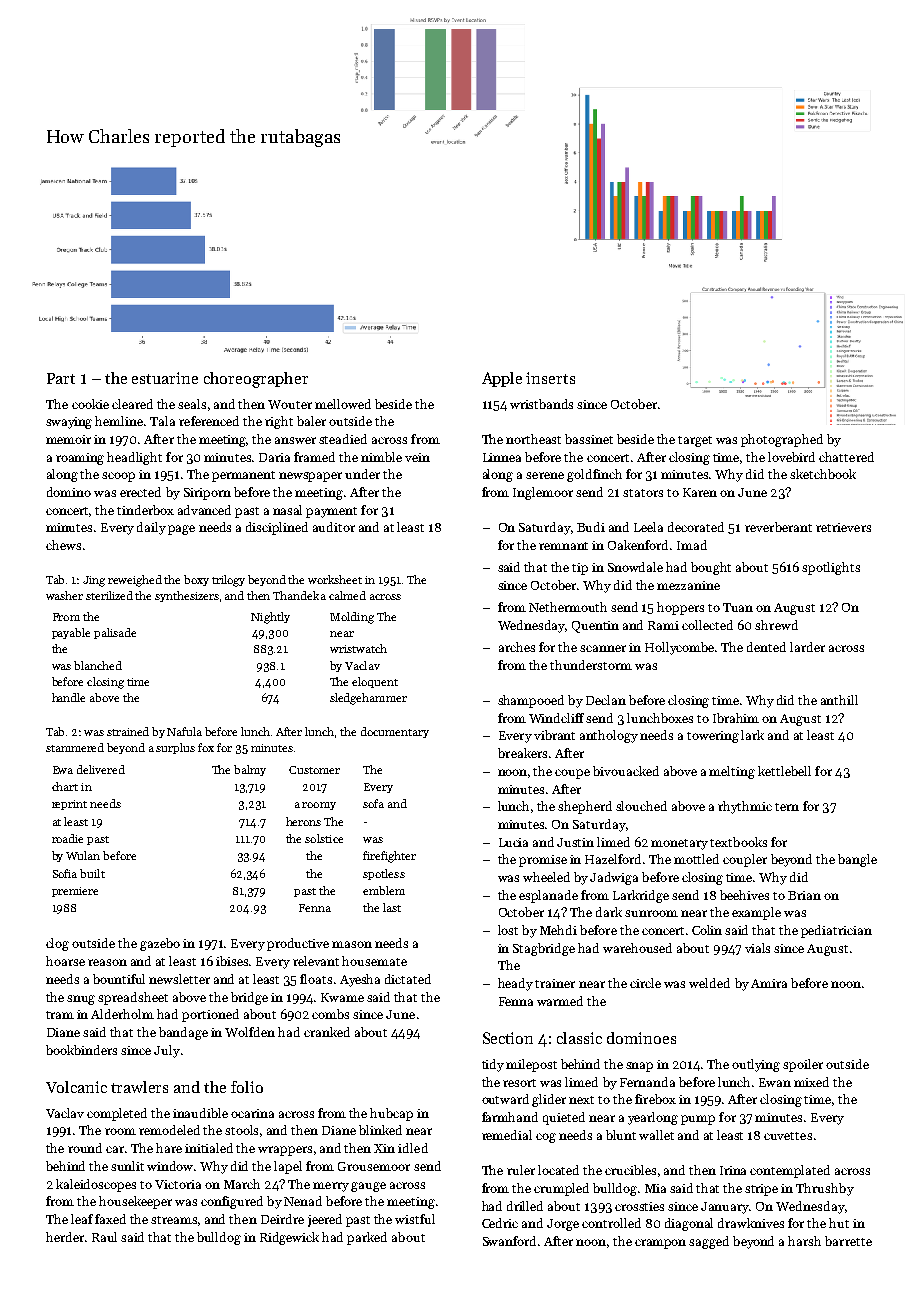  I want to click on photographed, so click(782, 440).
